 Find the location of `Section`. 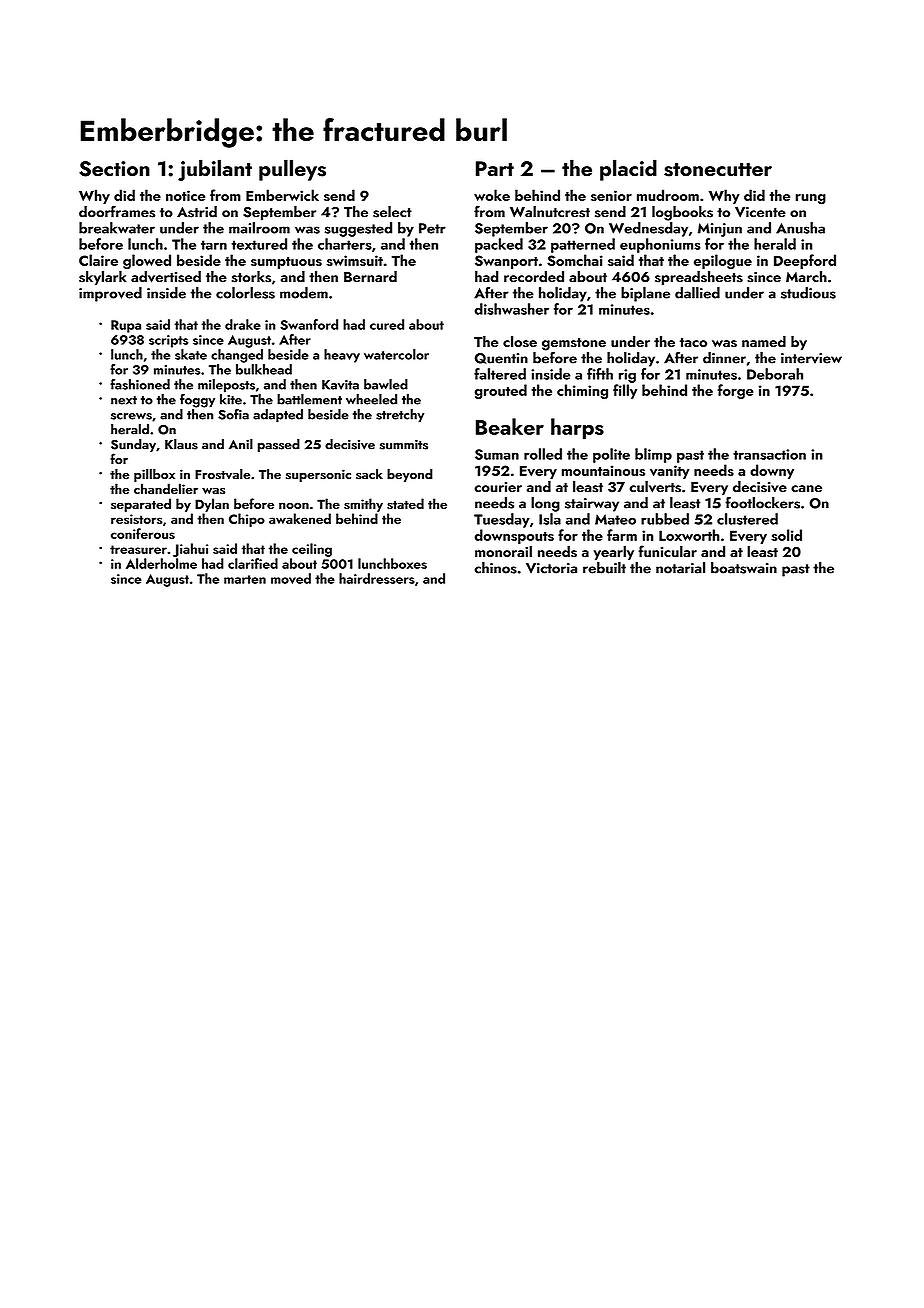

Section is located at coordinates (114, 169).
